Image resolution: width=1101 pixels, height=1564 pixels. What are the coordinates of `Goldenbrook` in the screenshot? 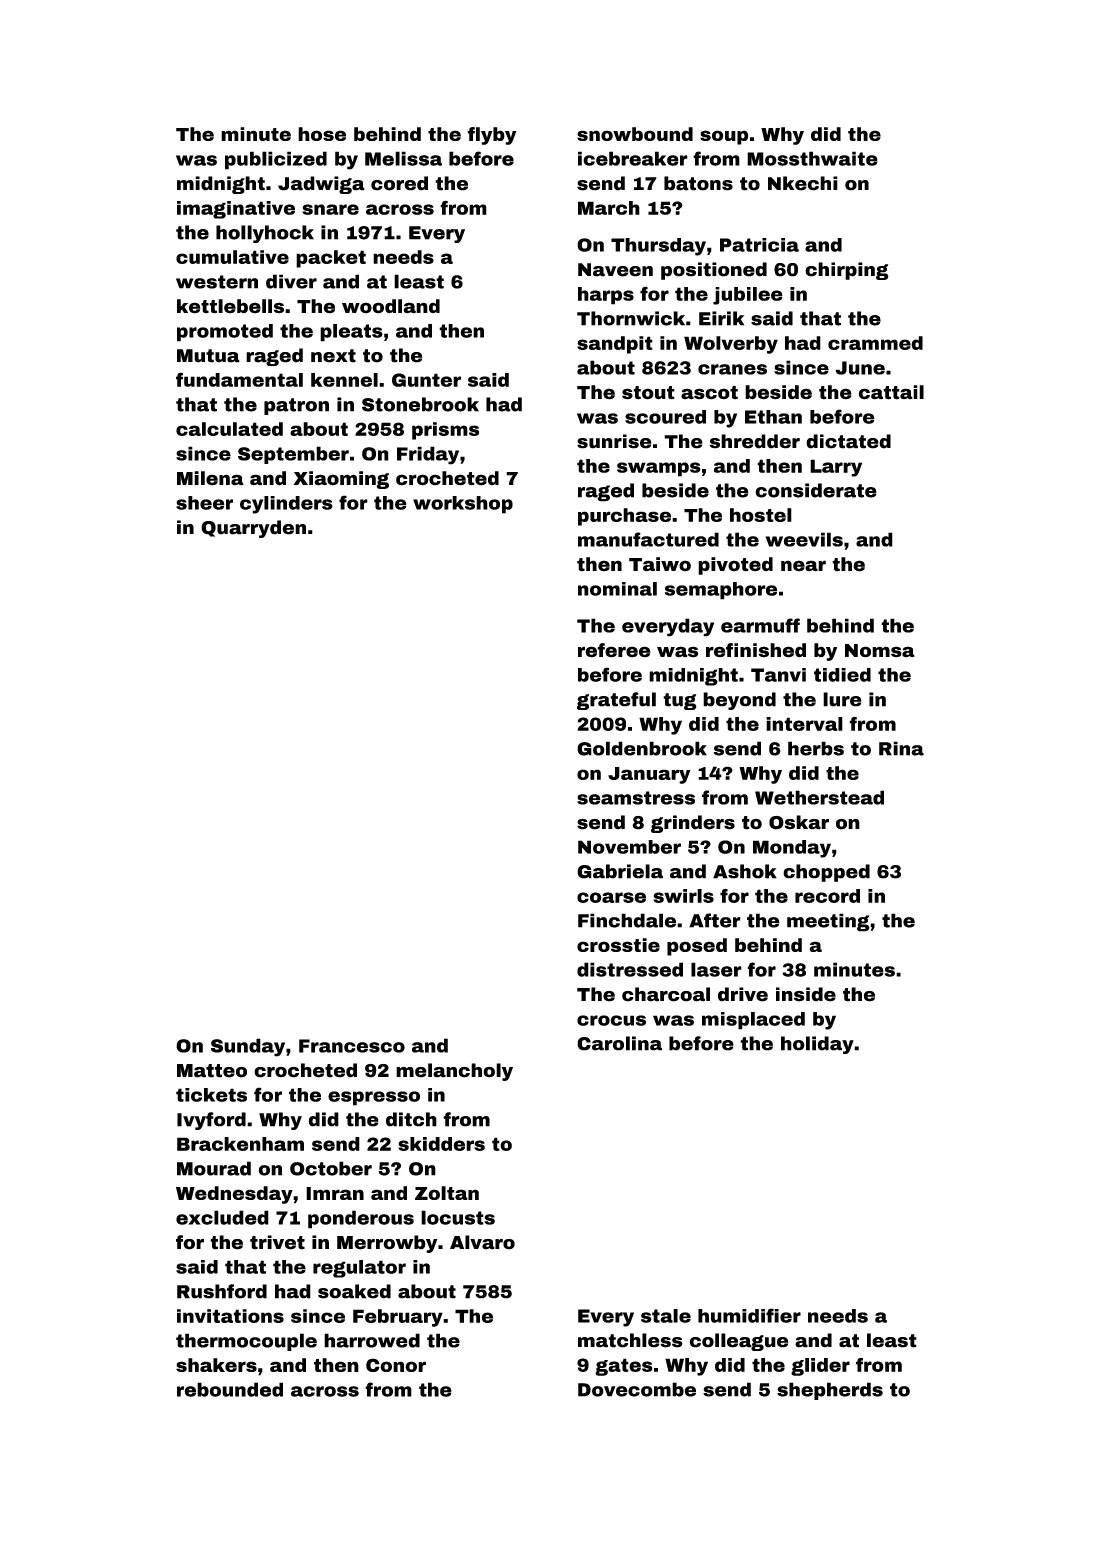 It's located at (642, 748).
